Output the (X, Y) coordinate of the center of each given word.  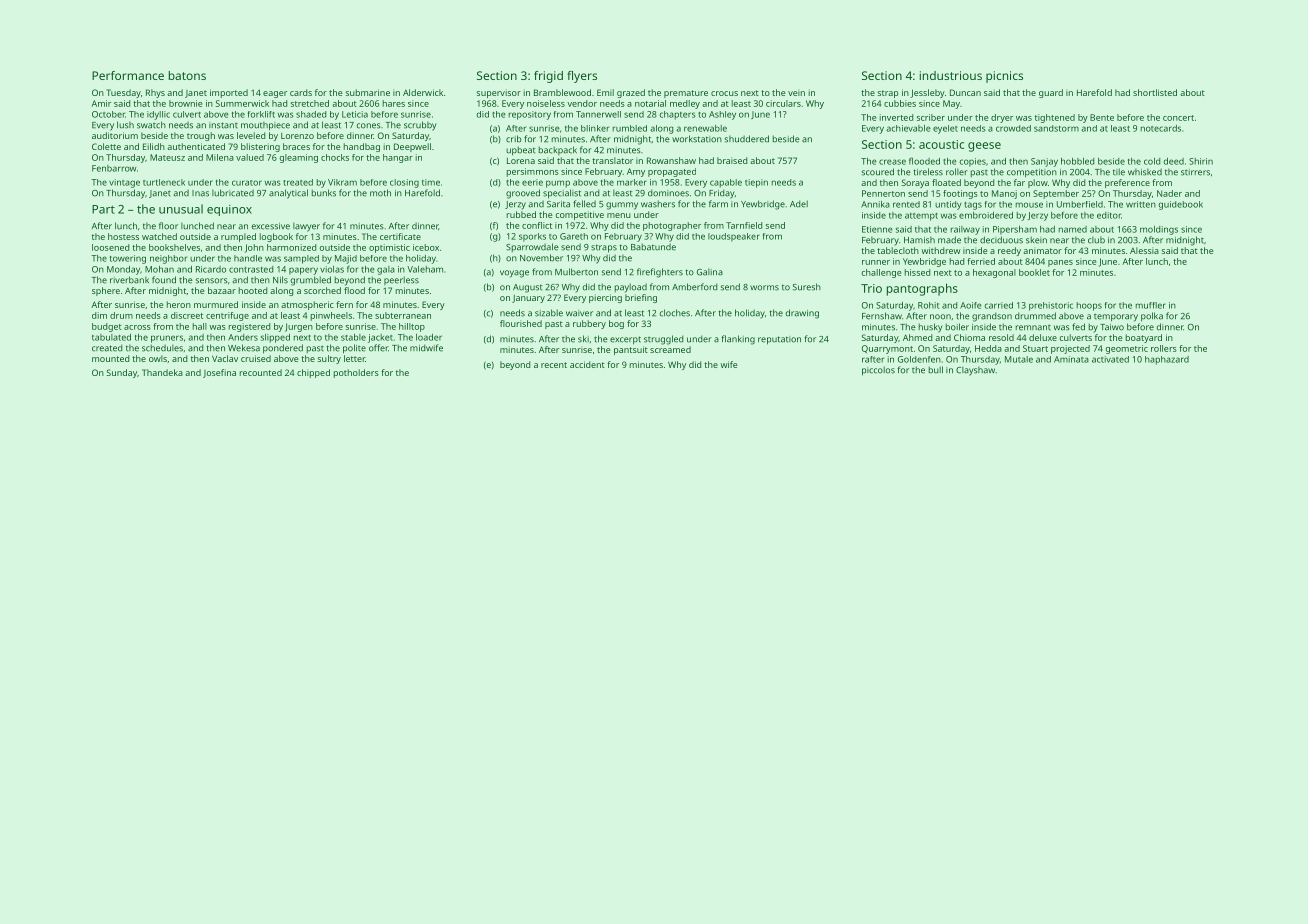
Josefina (219, 373)
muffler (1151, 305)
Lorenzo (297, 136)
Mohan (159, 269)
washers (658, 204)
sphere (106, 291)
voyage (514, 274)
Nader (1169, 193)
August (528, 288)
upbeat (521, 151)
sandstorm (1056, 128)
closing (404, 183)
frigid (548, 77)
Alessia (1144, 250)
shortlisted (1155, 92)
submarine (368, 92)
